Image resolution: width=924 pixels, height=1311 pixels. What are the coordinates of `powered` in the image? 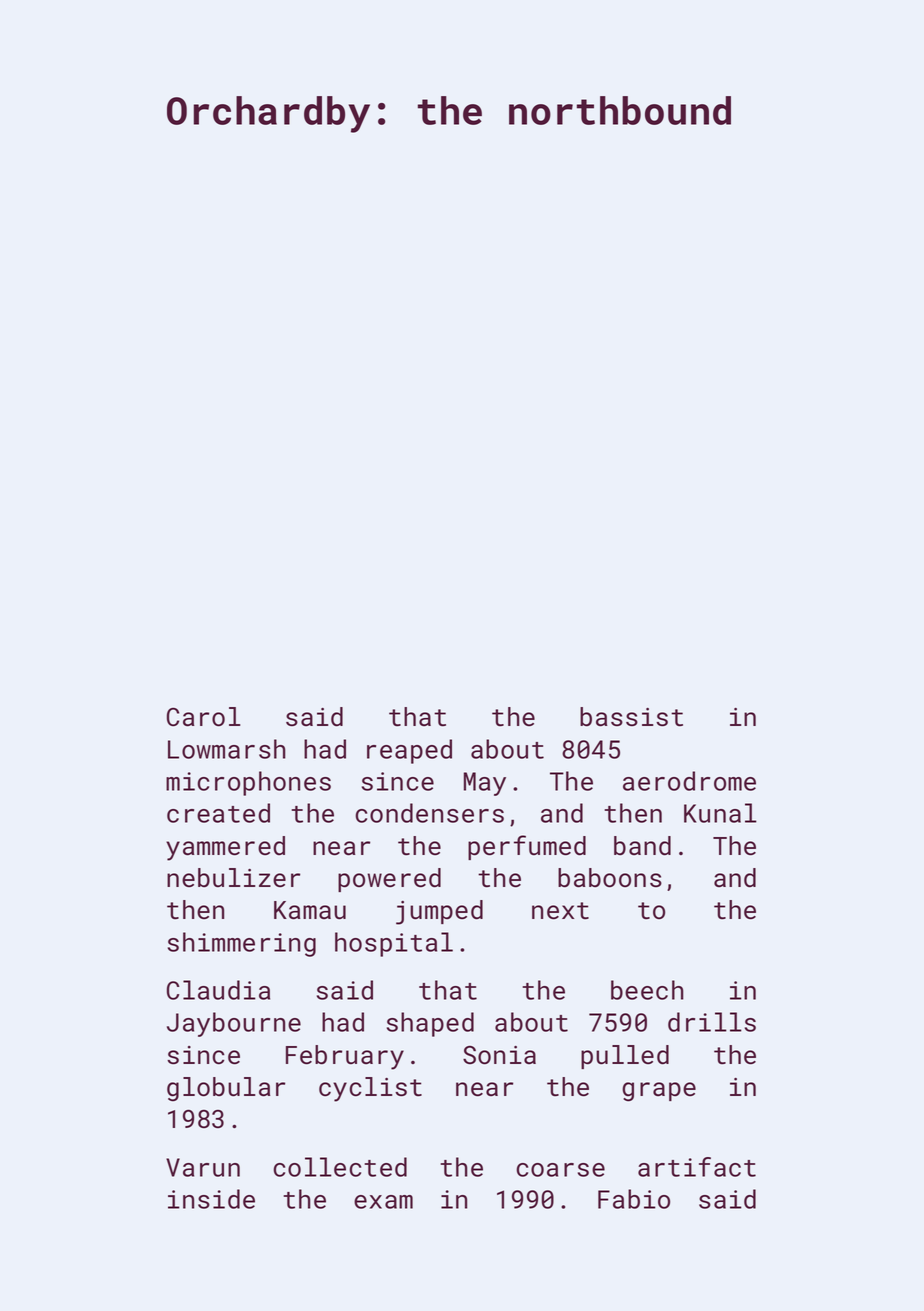 It's located at (389, 880).
